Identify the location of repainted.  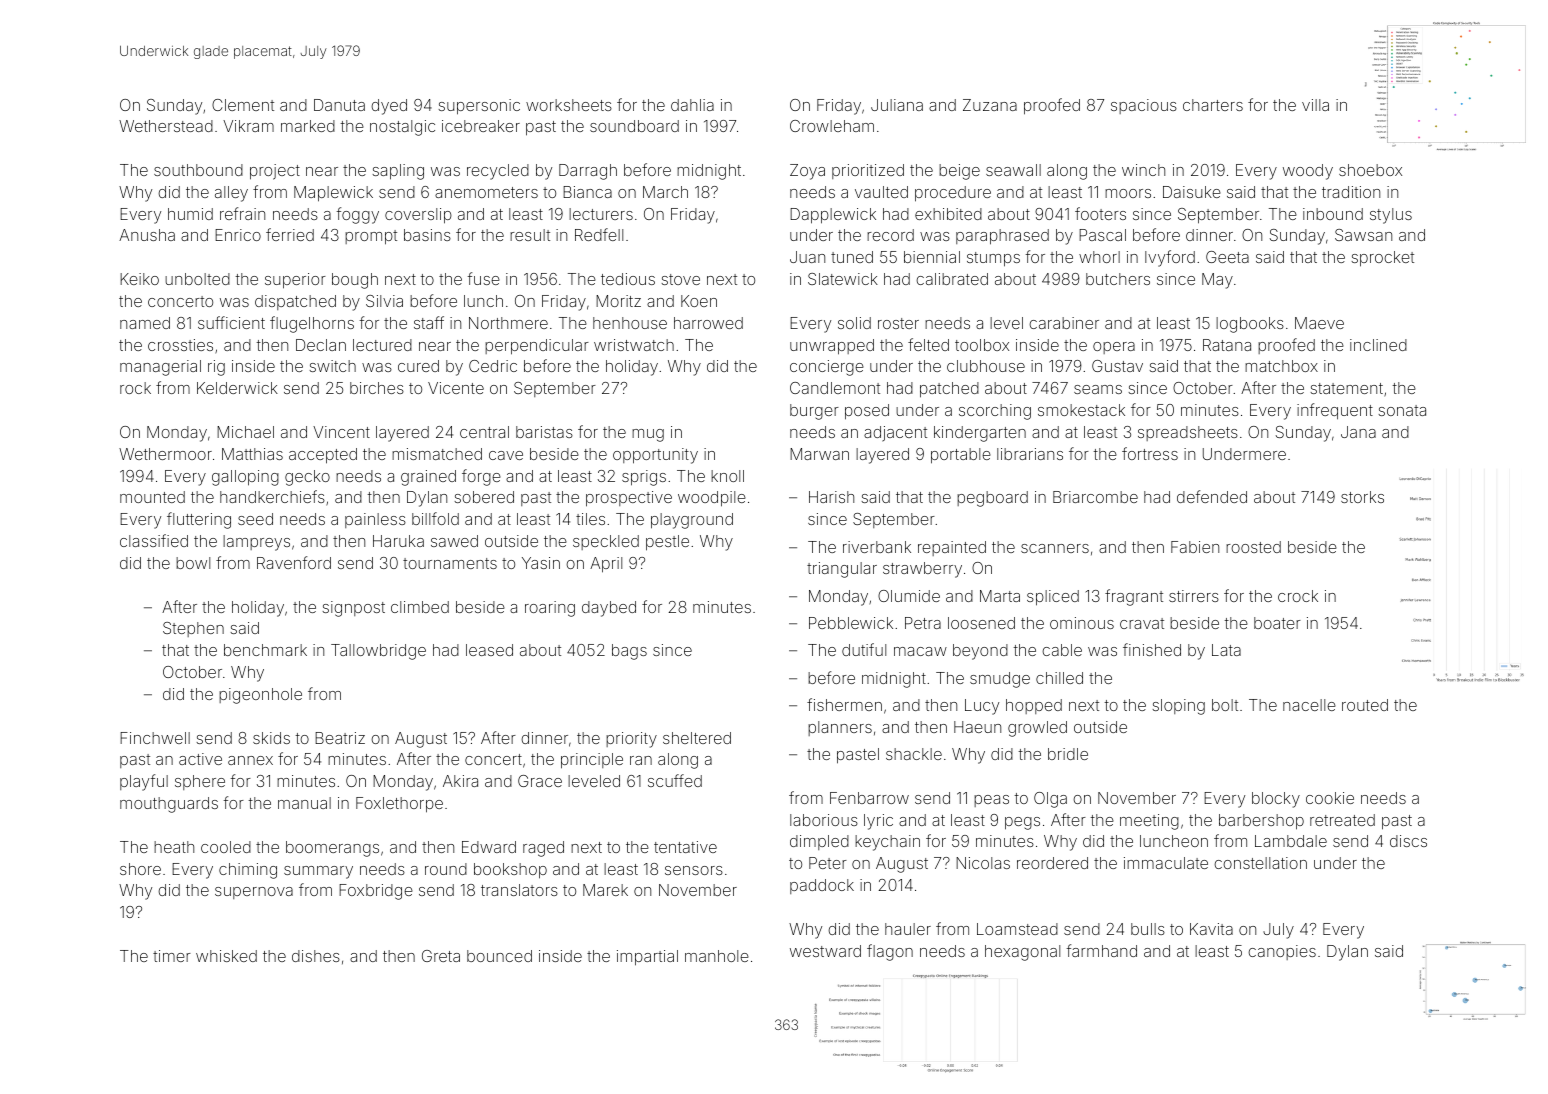
(952, 548).
